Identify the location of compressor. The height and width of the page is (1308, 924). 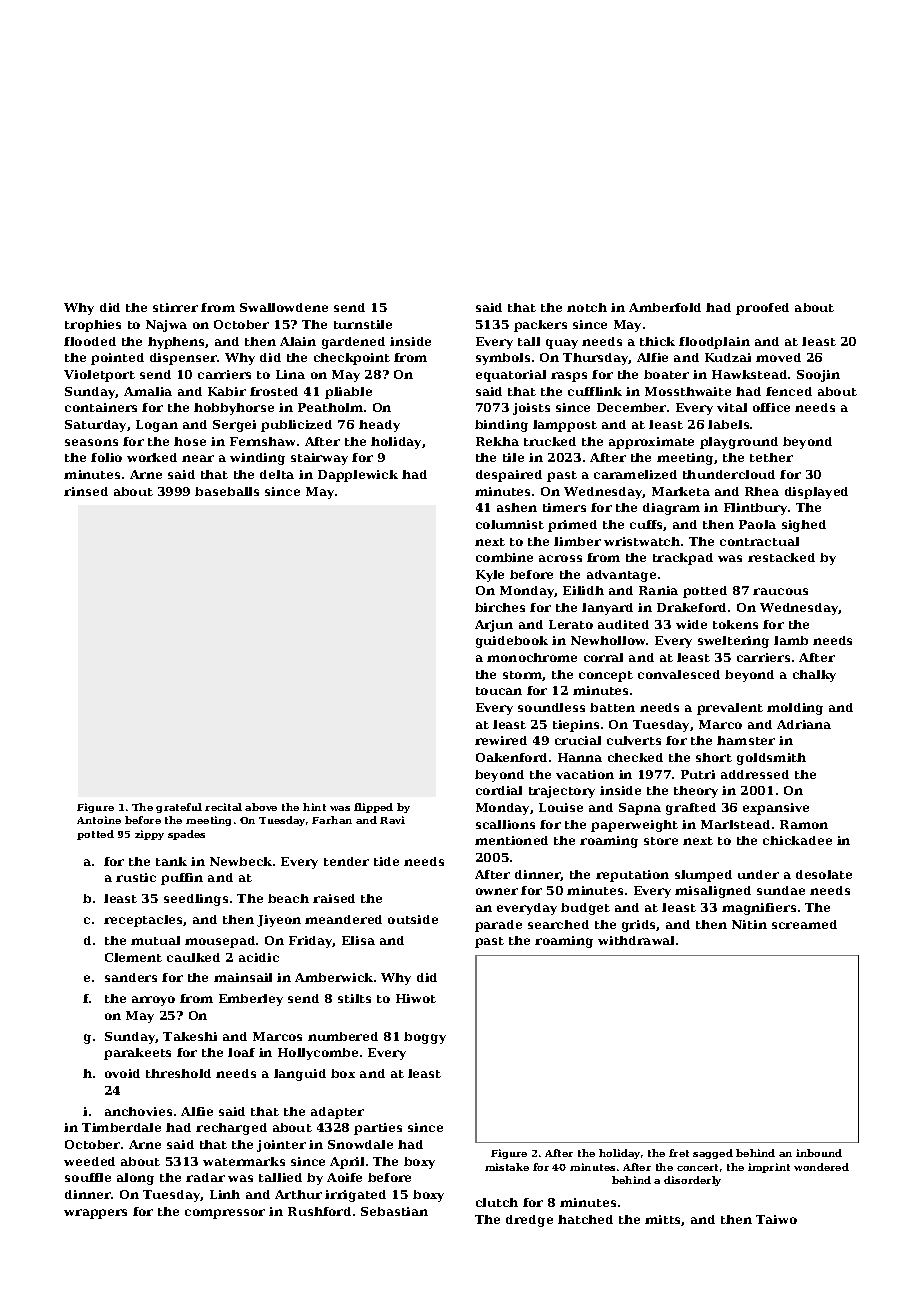
(225, 1214).
